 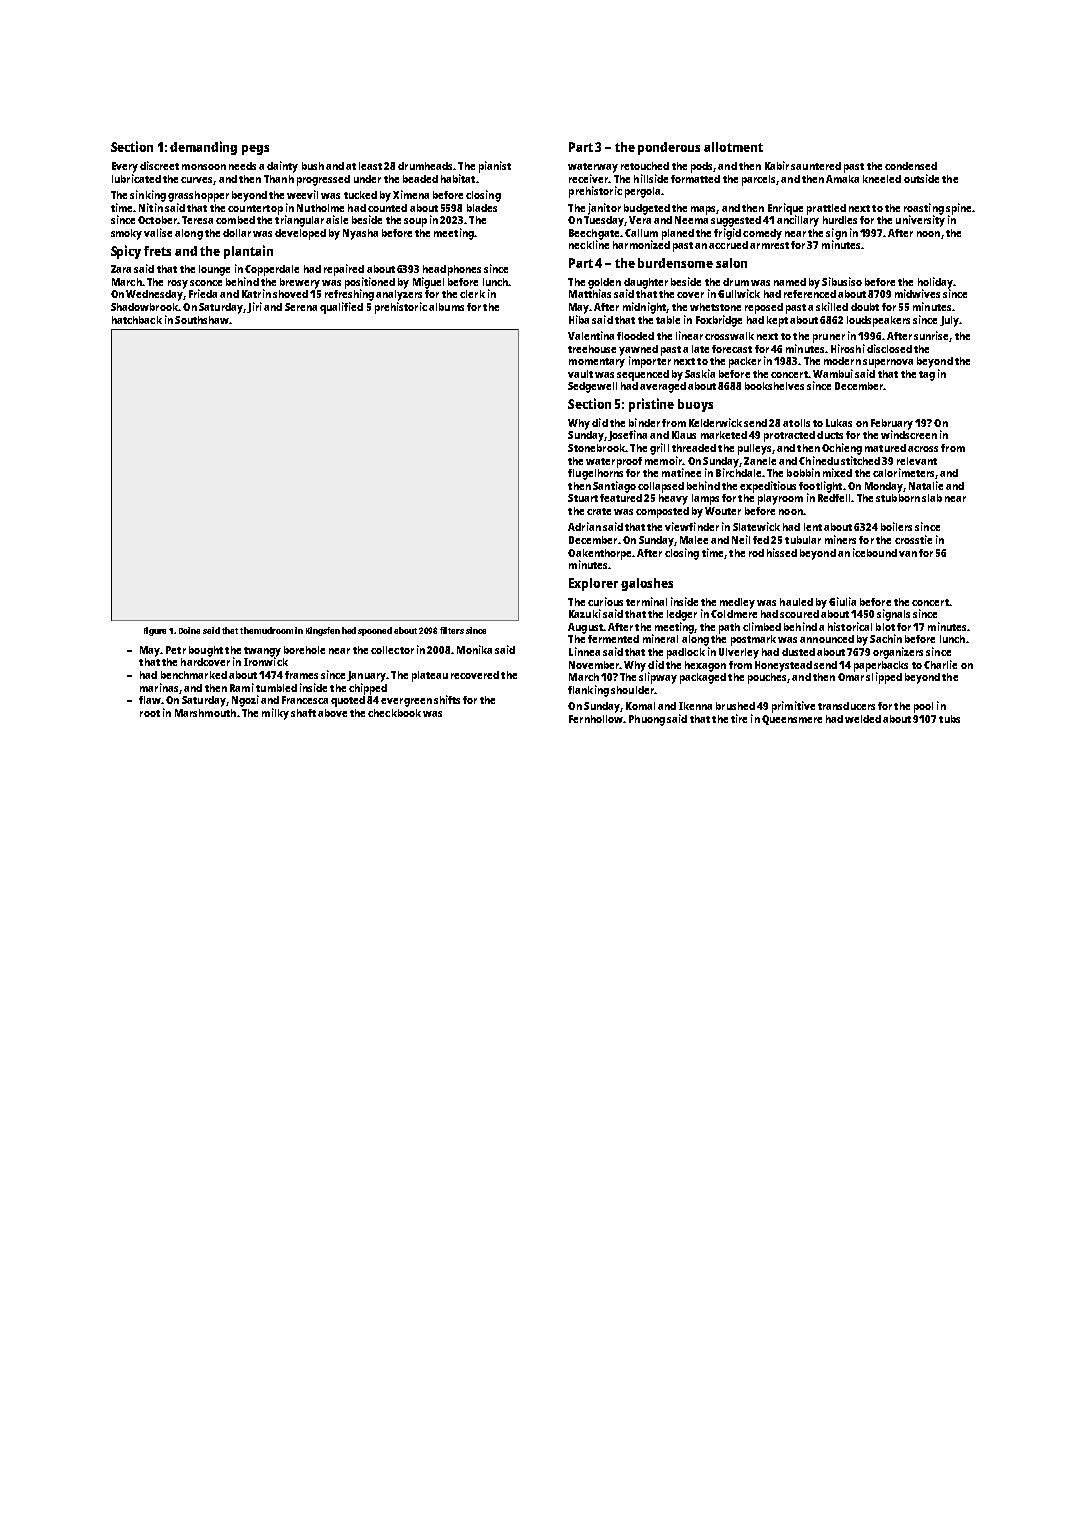 I want to click on university, so click(x=920, y=221).
